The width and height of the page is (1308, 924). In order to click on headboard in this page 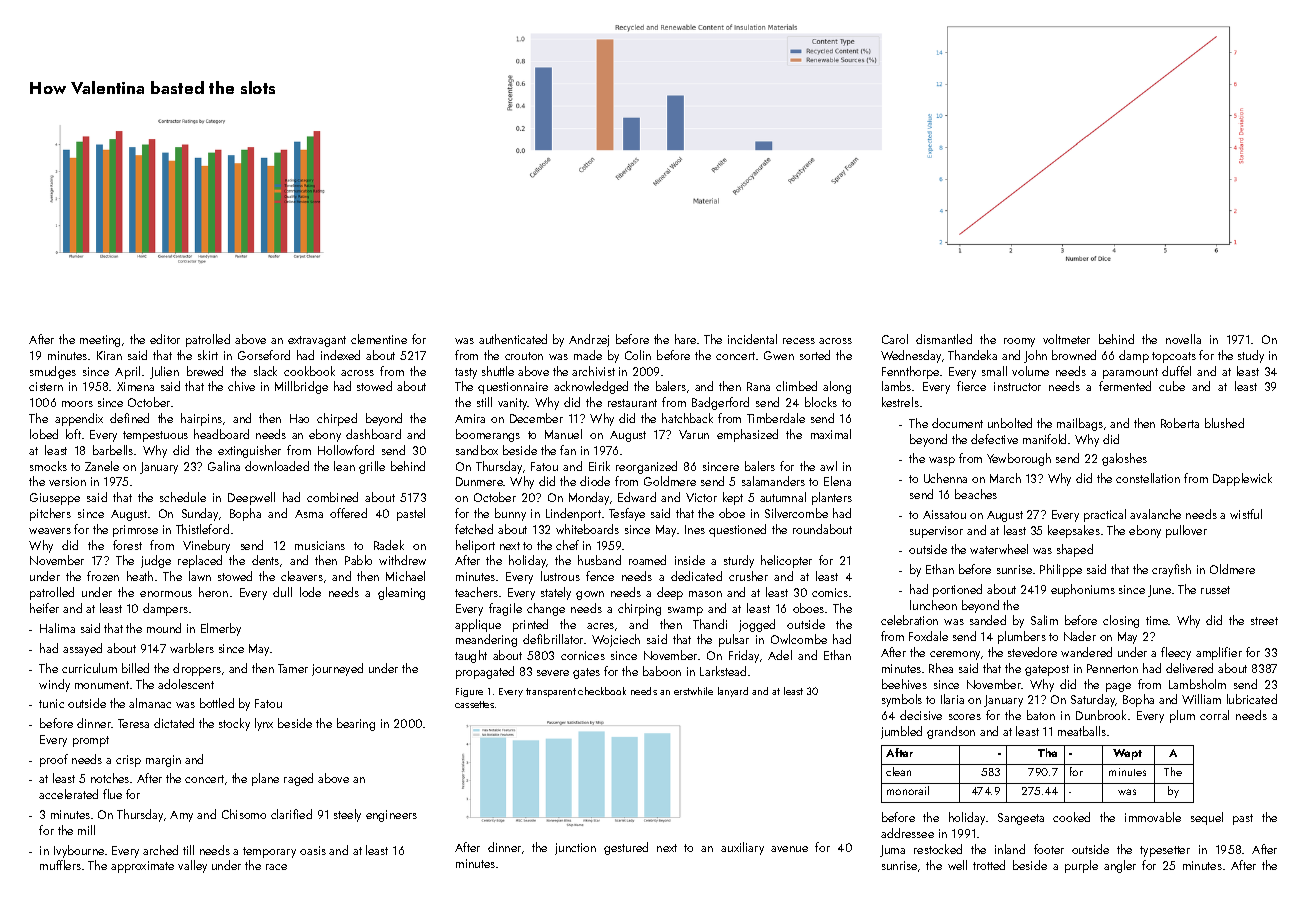, I will do `click(221, 434)`.
